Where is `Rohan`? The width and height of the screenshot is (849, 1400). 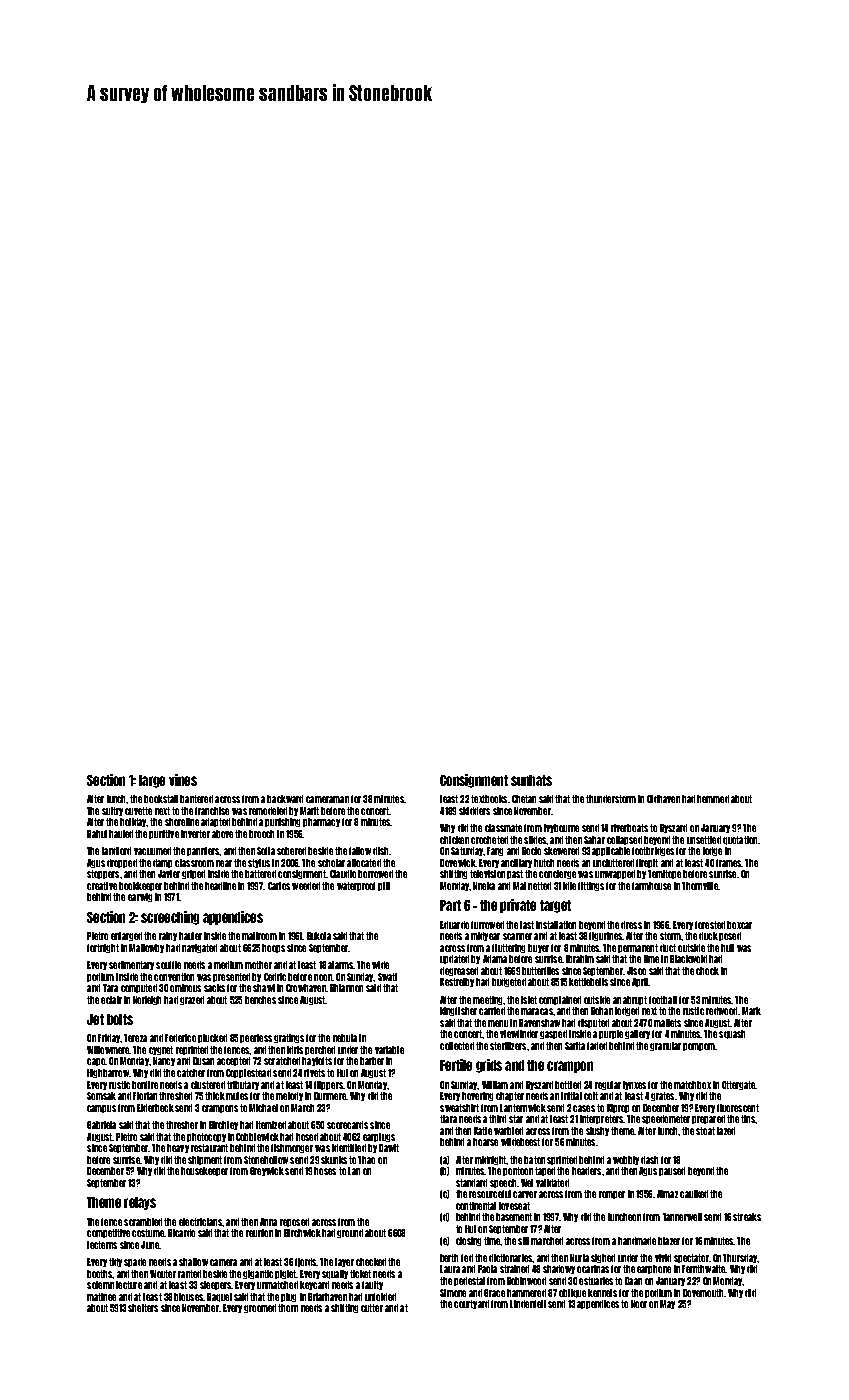
Rohan is located at coordinates (602, 1011).
